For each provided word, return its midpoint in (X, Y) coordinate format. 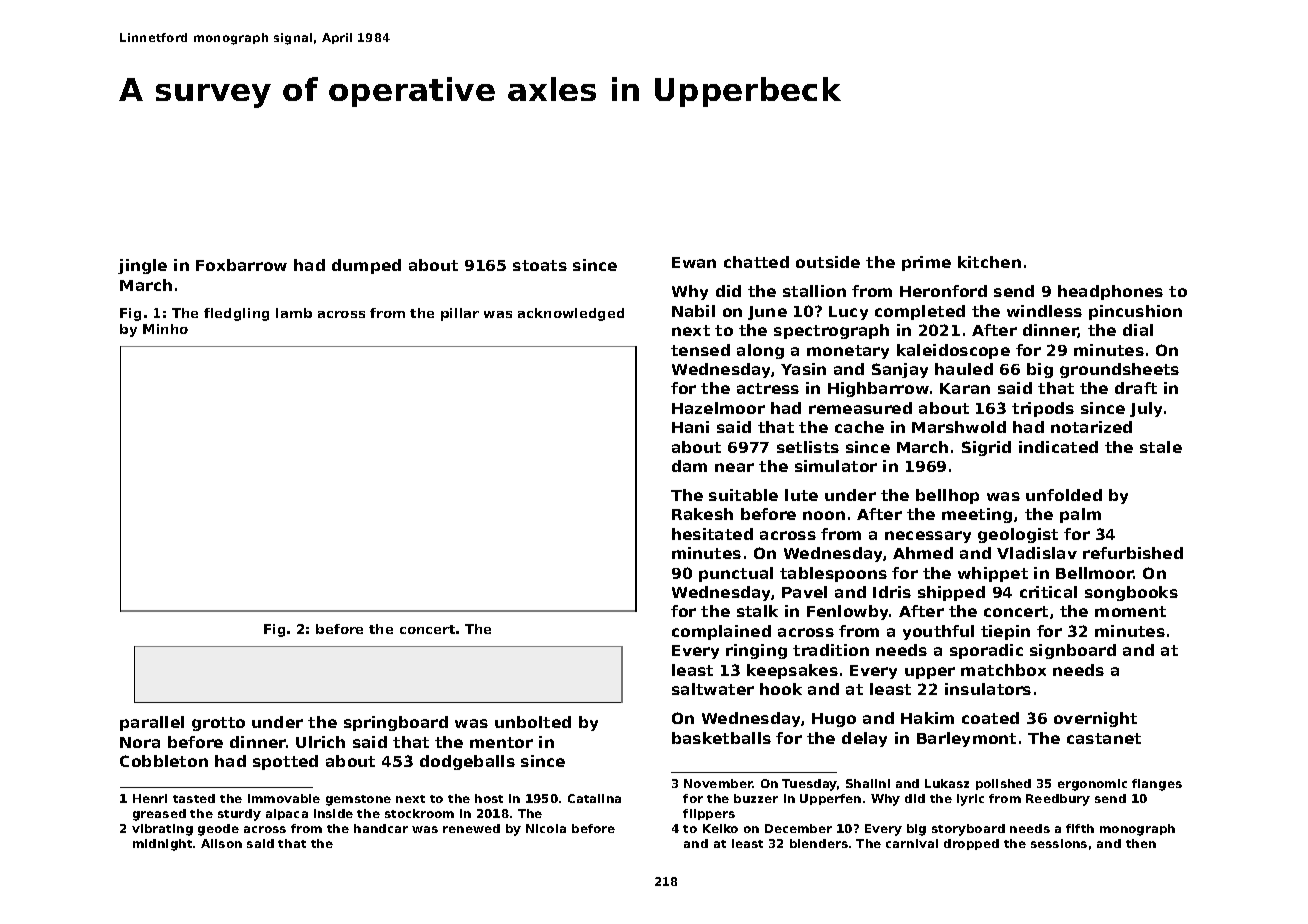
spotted (285, 762)
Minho (165, 329)
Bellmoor (1095, 573)
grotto (218, 724)
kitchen (989, 262)
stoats (540, 265)
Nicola (546, 828)
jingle (142, 266)
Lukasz (947, 783)
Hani (690, 427)
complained (721, 632)
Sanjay (900, 370)
